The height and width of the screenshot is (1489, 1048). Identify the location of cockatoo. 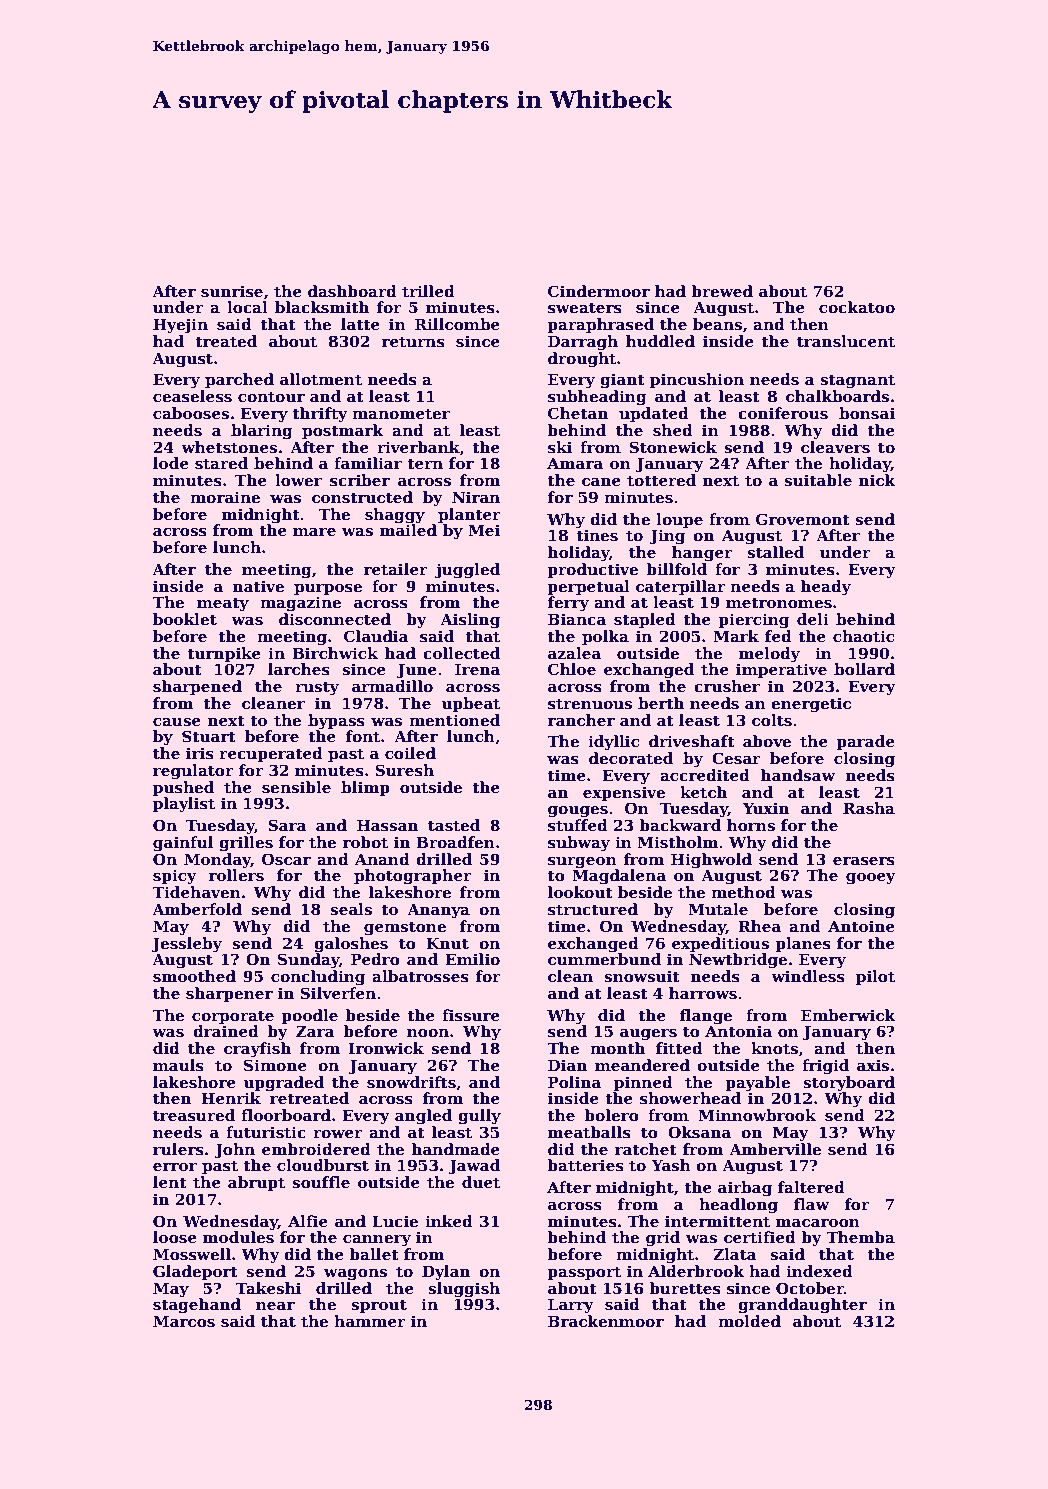
(857, 307).
